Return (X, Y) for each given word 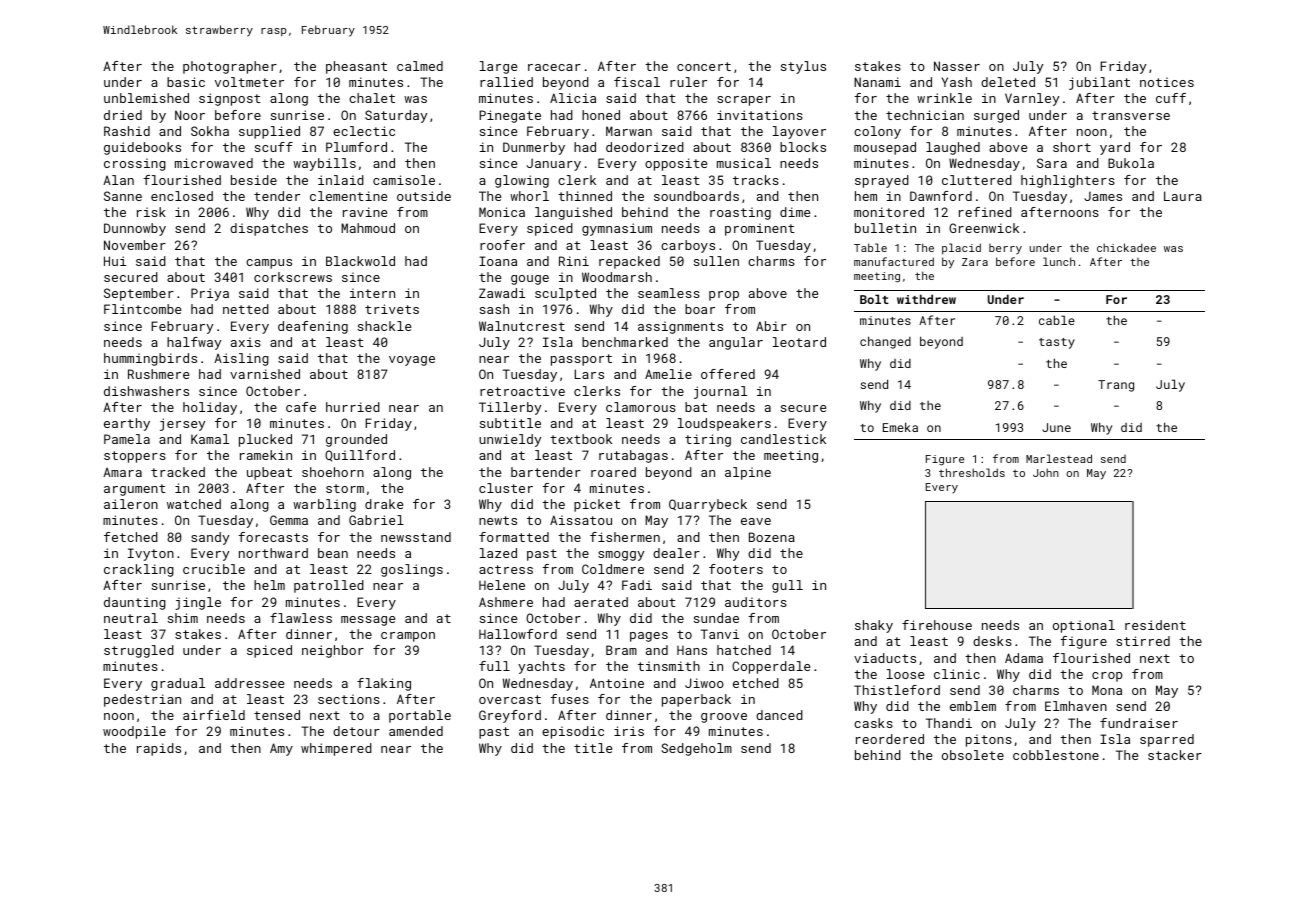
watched (194, 504)
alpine (748, 473)
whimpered (336, 749)
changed (885, 342)
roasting (740, 213)
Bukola (1131, 163)
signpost (230, 99)
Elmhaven (1076, 706)
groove (724, 718)
